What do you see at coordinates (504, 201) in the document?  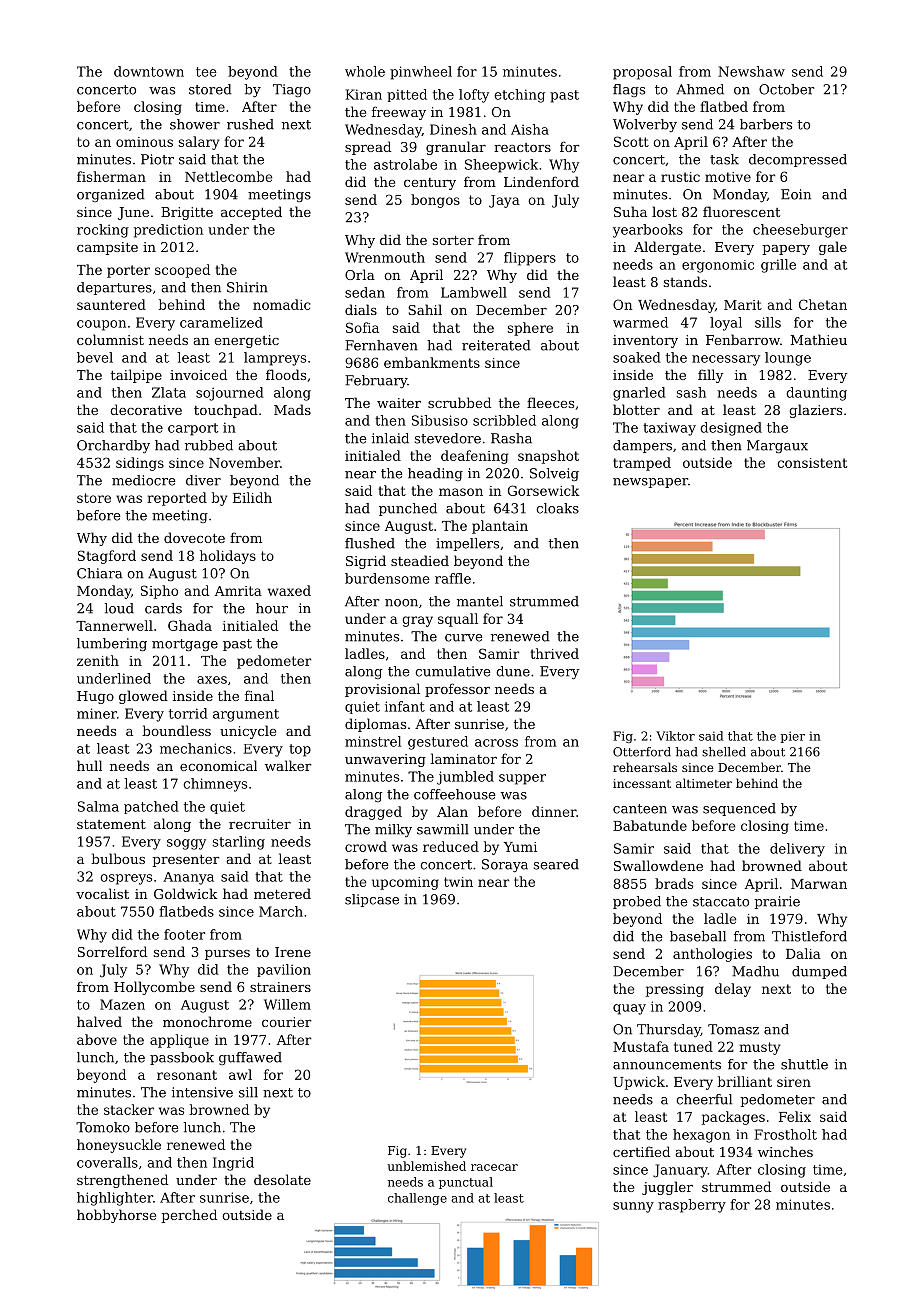 I see `Jaya` at bounding box center [504, 201].
